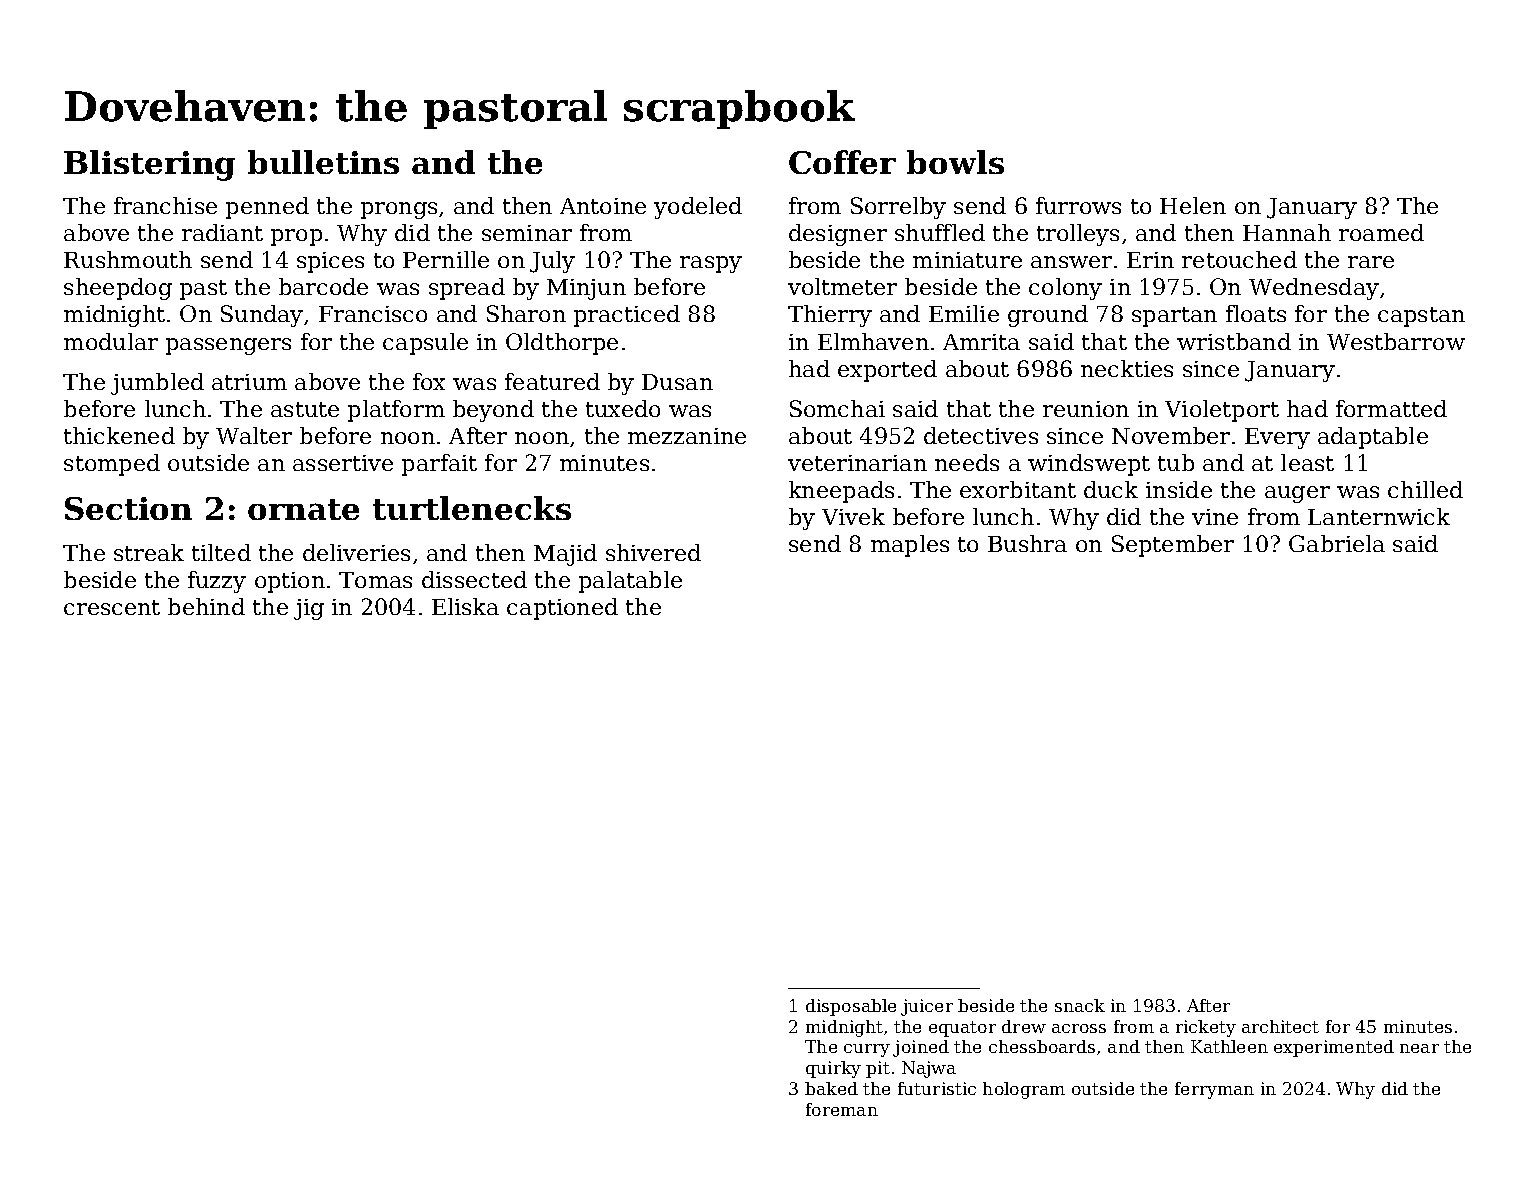  What do you see at coordinates (967, 260) in the screenshot?
I see `miniature` at bounding box center [967, 260].
